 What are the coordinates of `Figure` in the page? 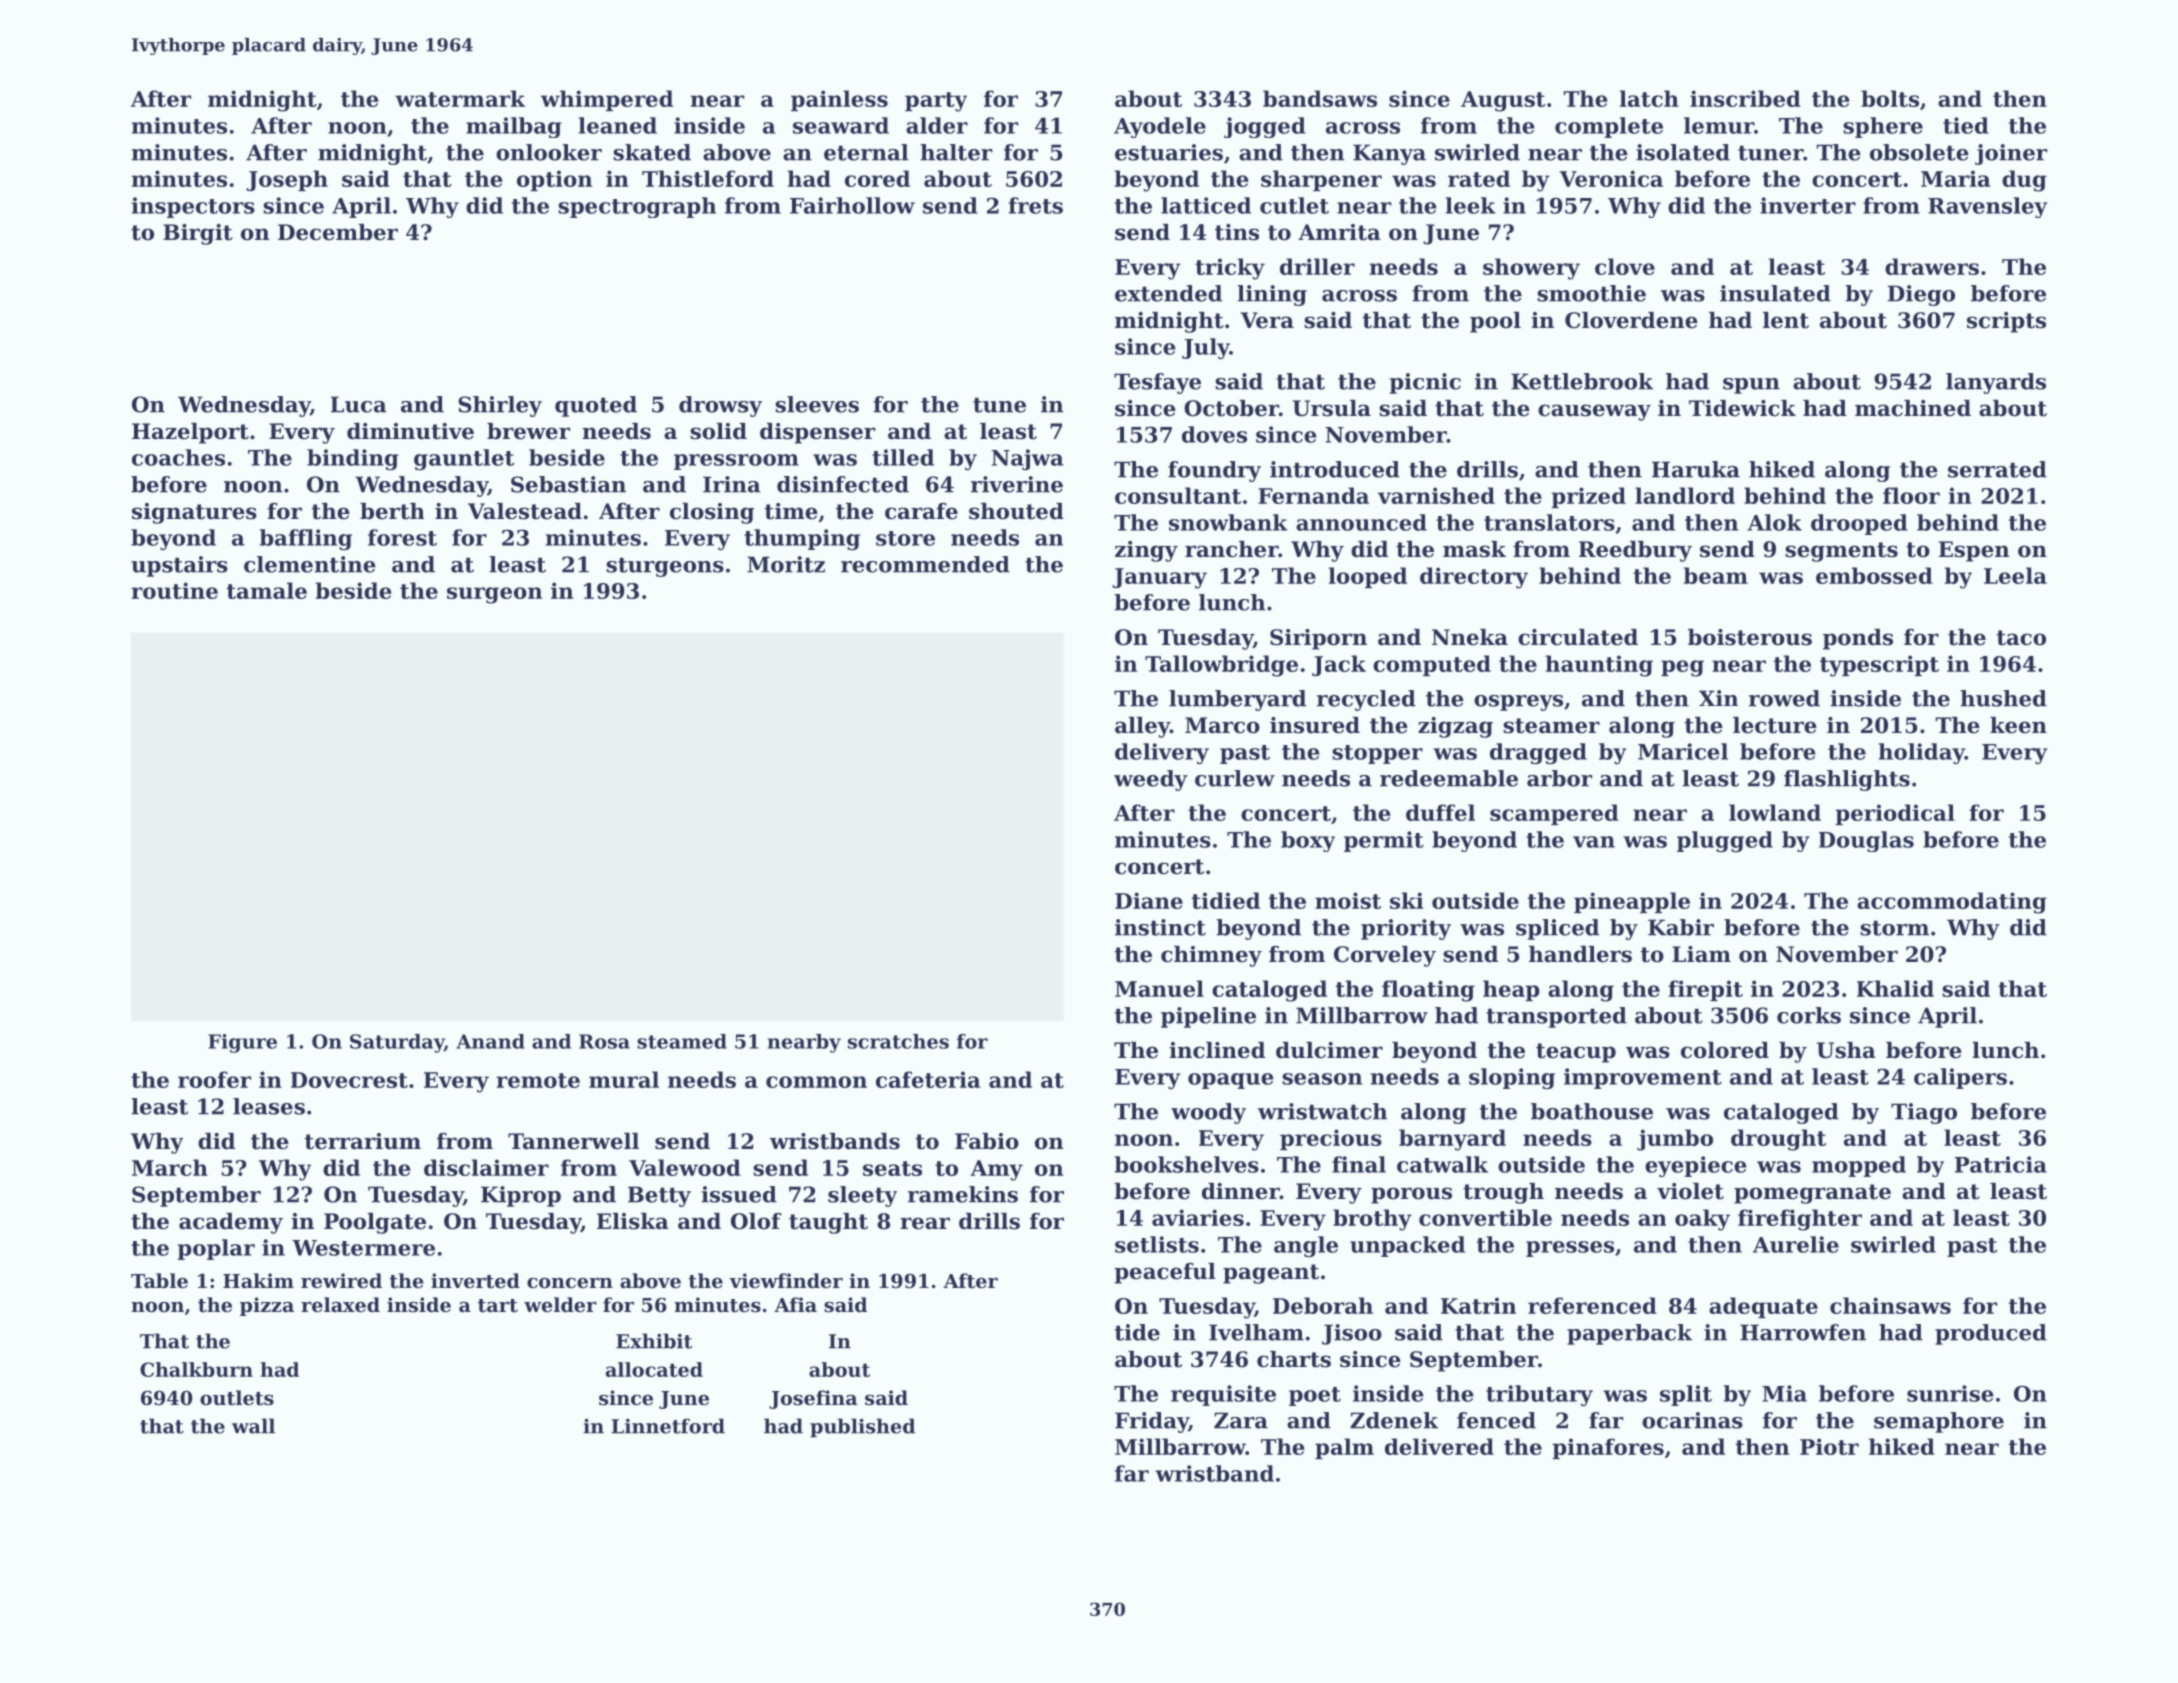 It's located at (242, 1043).
